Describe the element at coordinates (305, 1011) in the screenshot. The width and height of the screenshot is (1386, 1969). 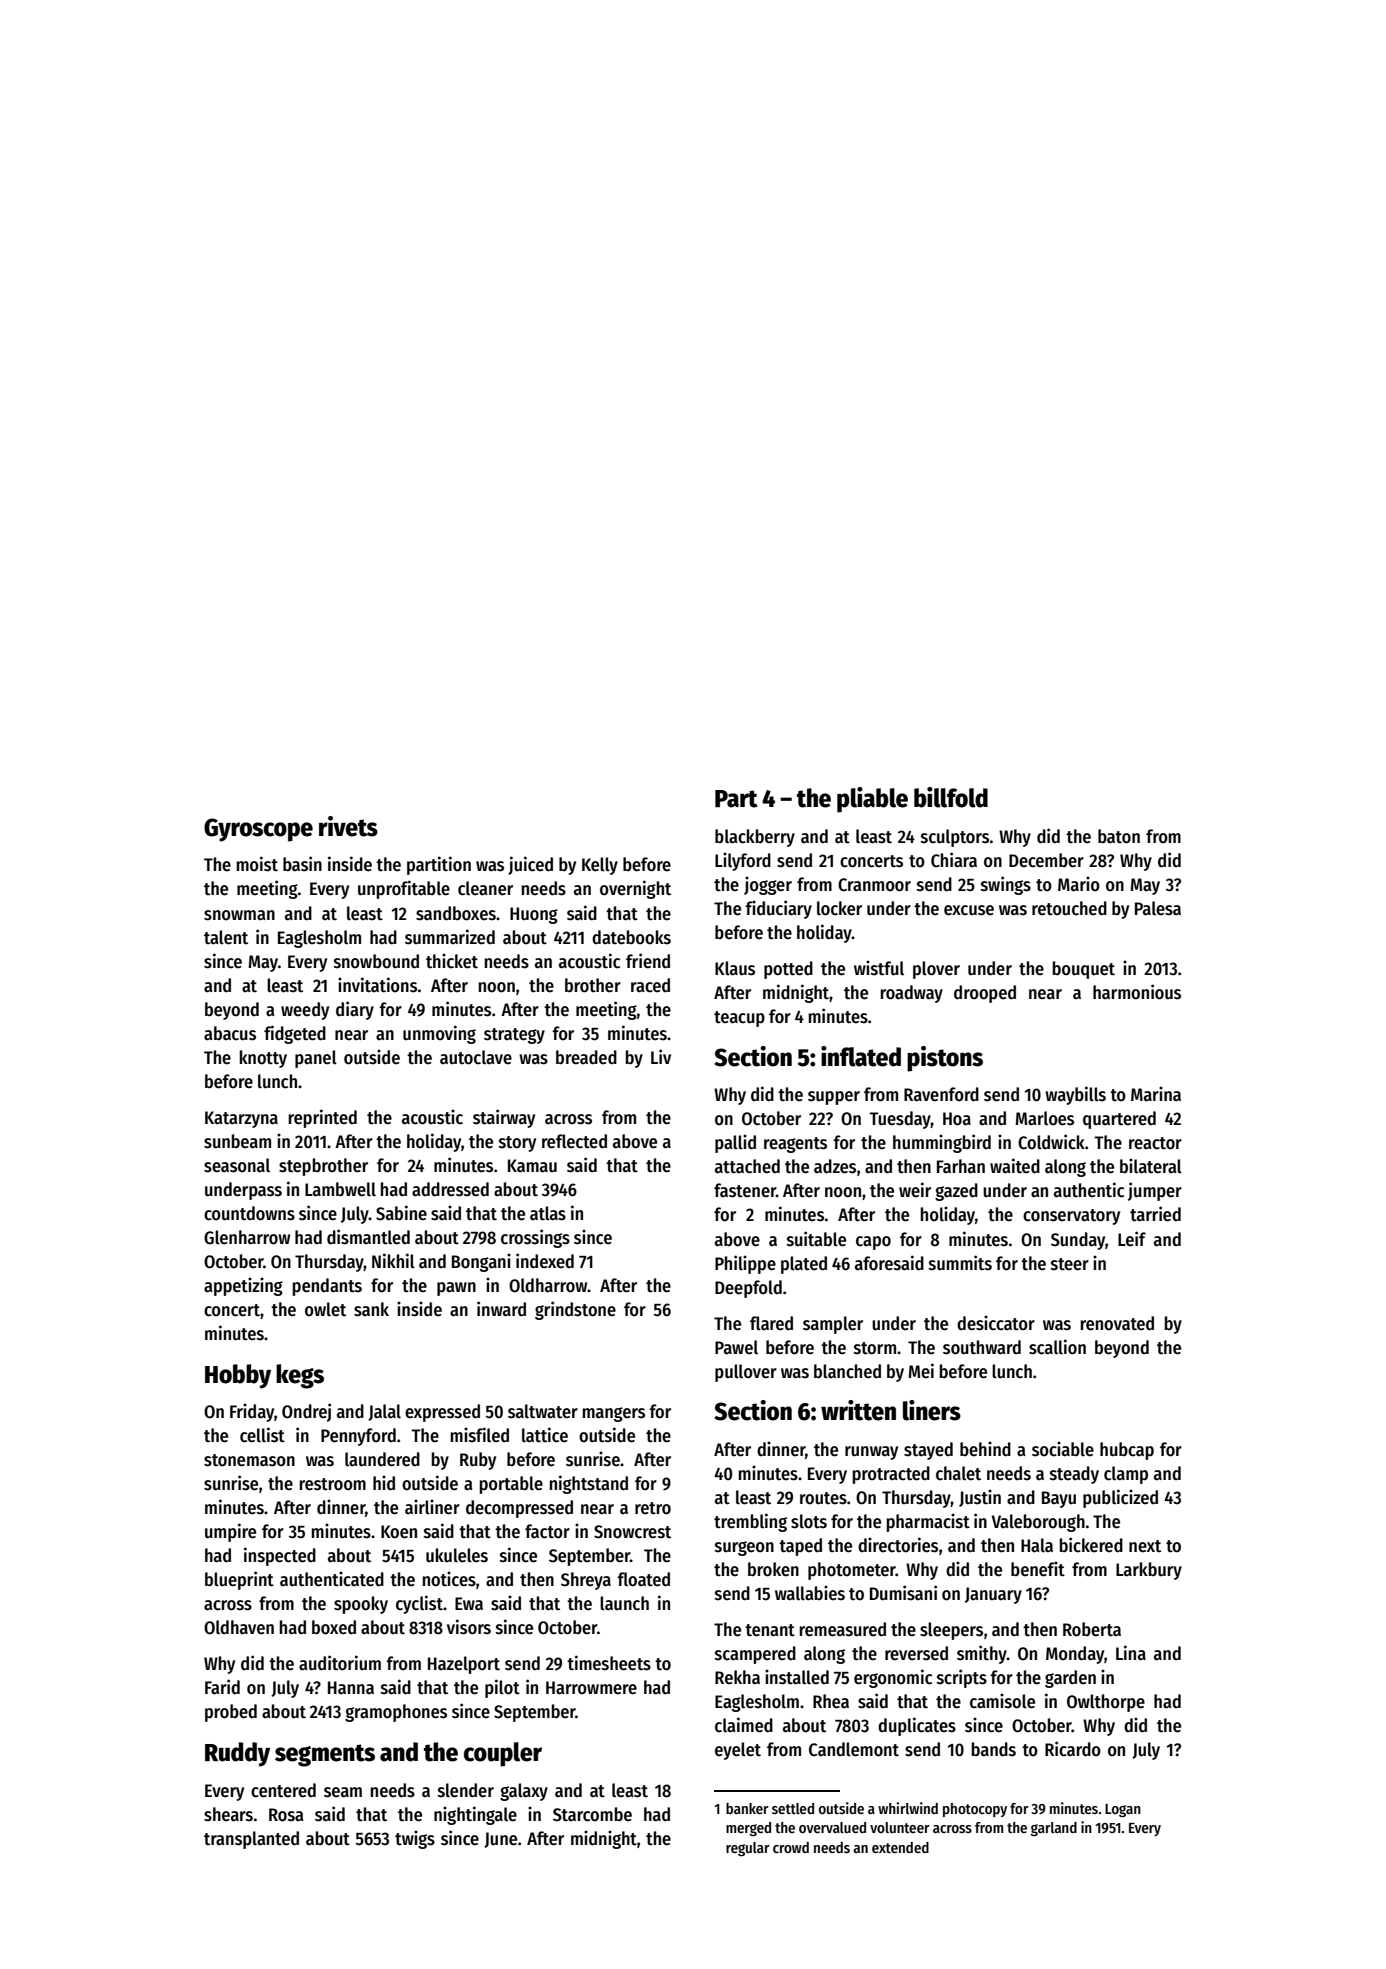
I see `weedy` at that location.
